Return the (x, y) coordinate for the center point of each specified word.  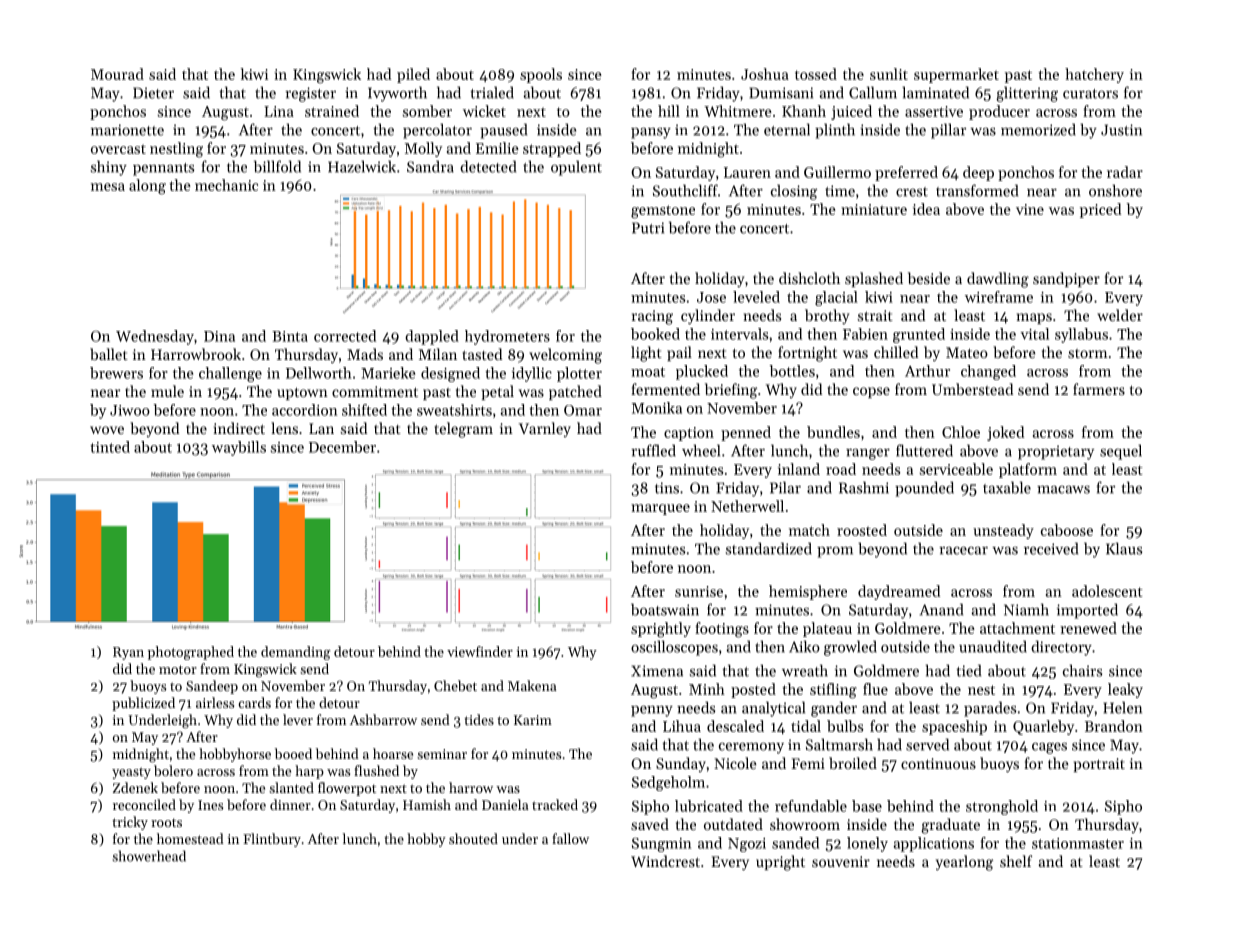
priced (1100, 210)
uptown (302, 393)
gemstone (663, 212)
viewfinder (480, 651)
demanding (296, 653)
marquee (660, 509)
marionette (127, 130)
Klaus (1124, 548)
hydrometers (507, 337)
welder (1120, 315)
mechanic (226, 185)
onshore (1115, 190)
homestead (190, 838)
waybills (239, 448)
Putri (648, 228)
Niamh (1026, 609)
